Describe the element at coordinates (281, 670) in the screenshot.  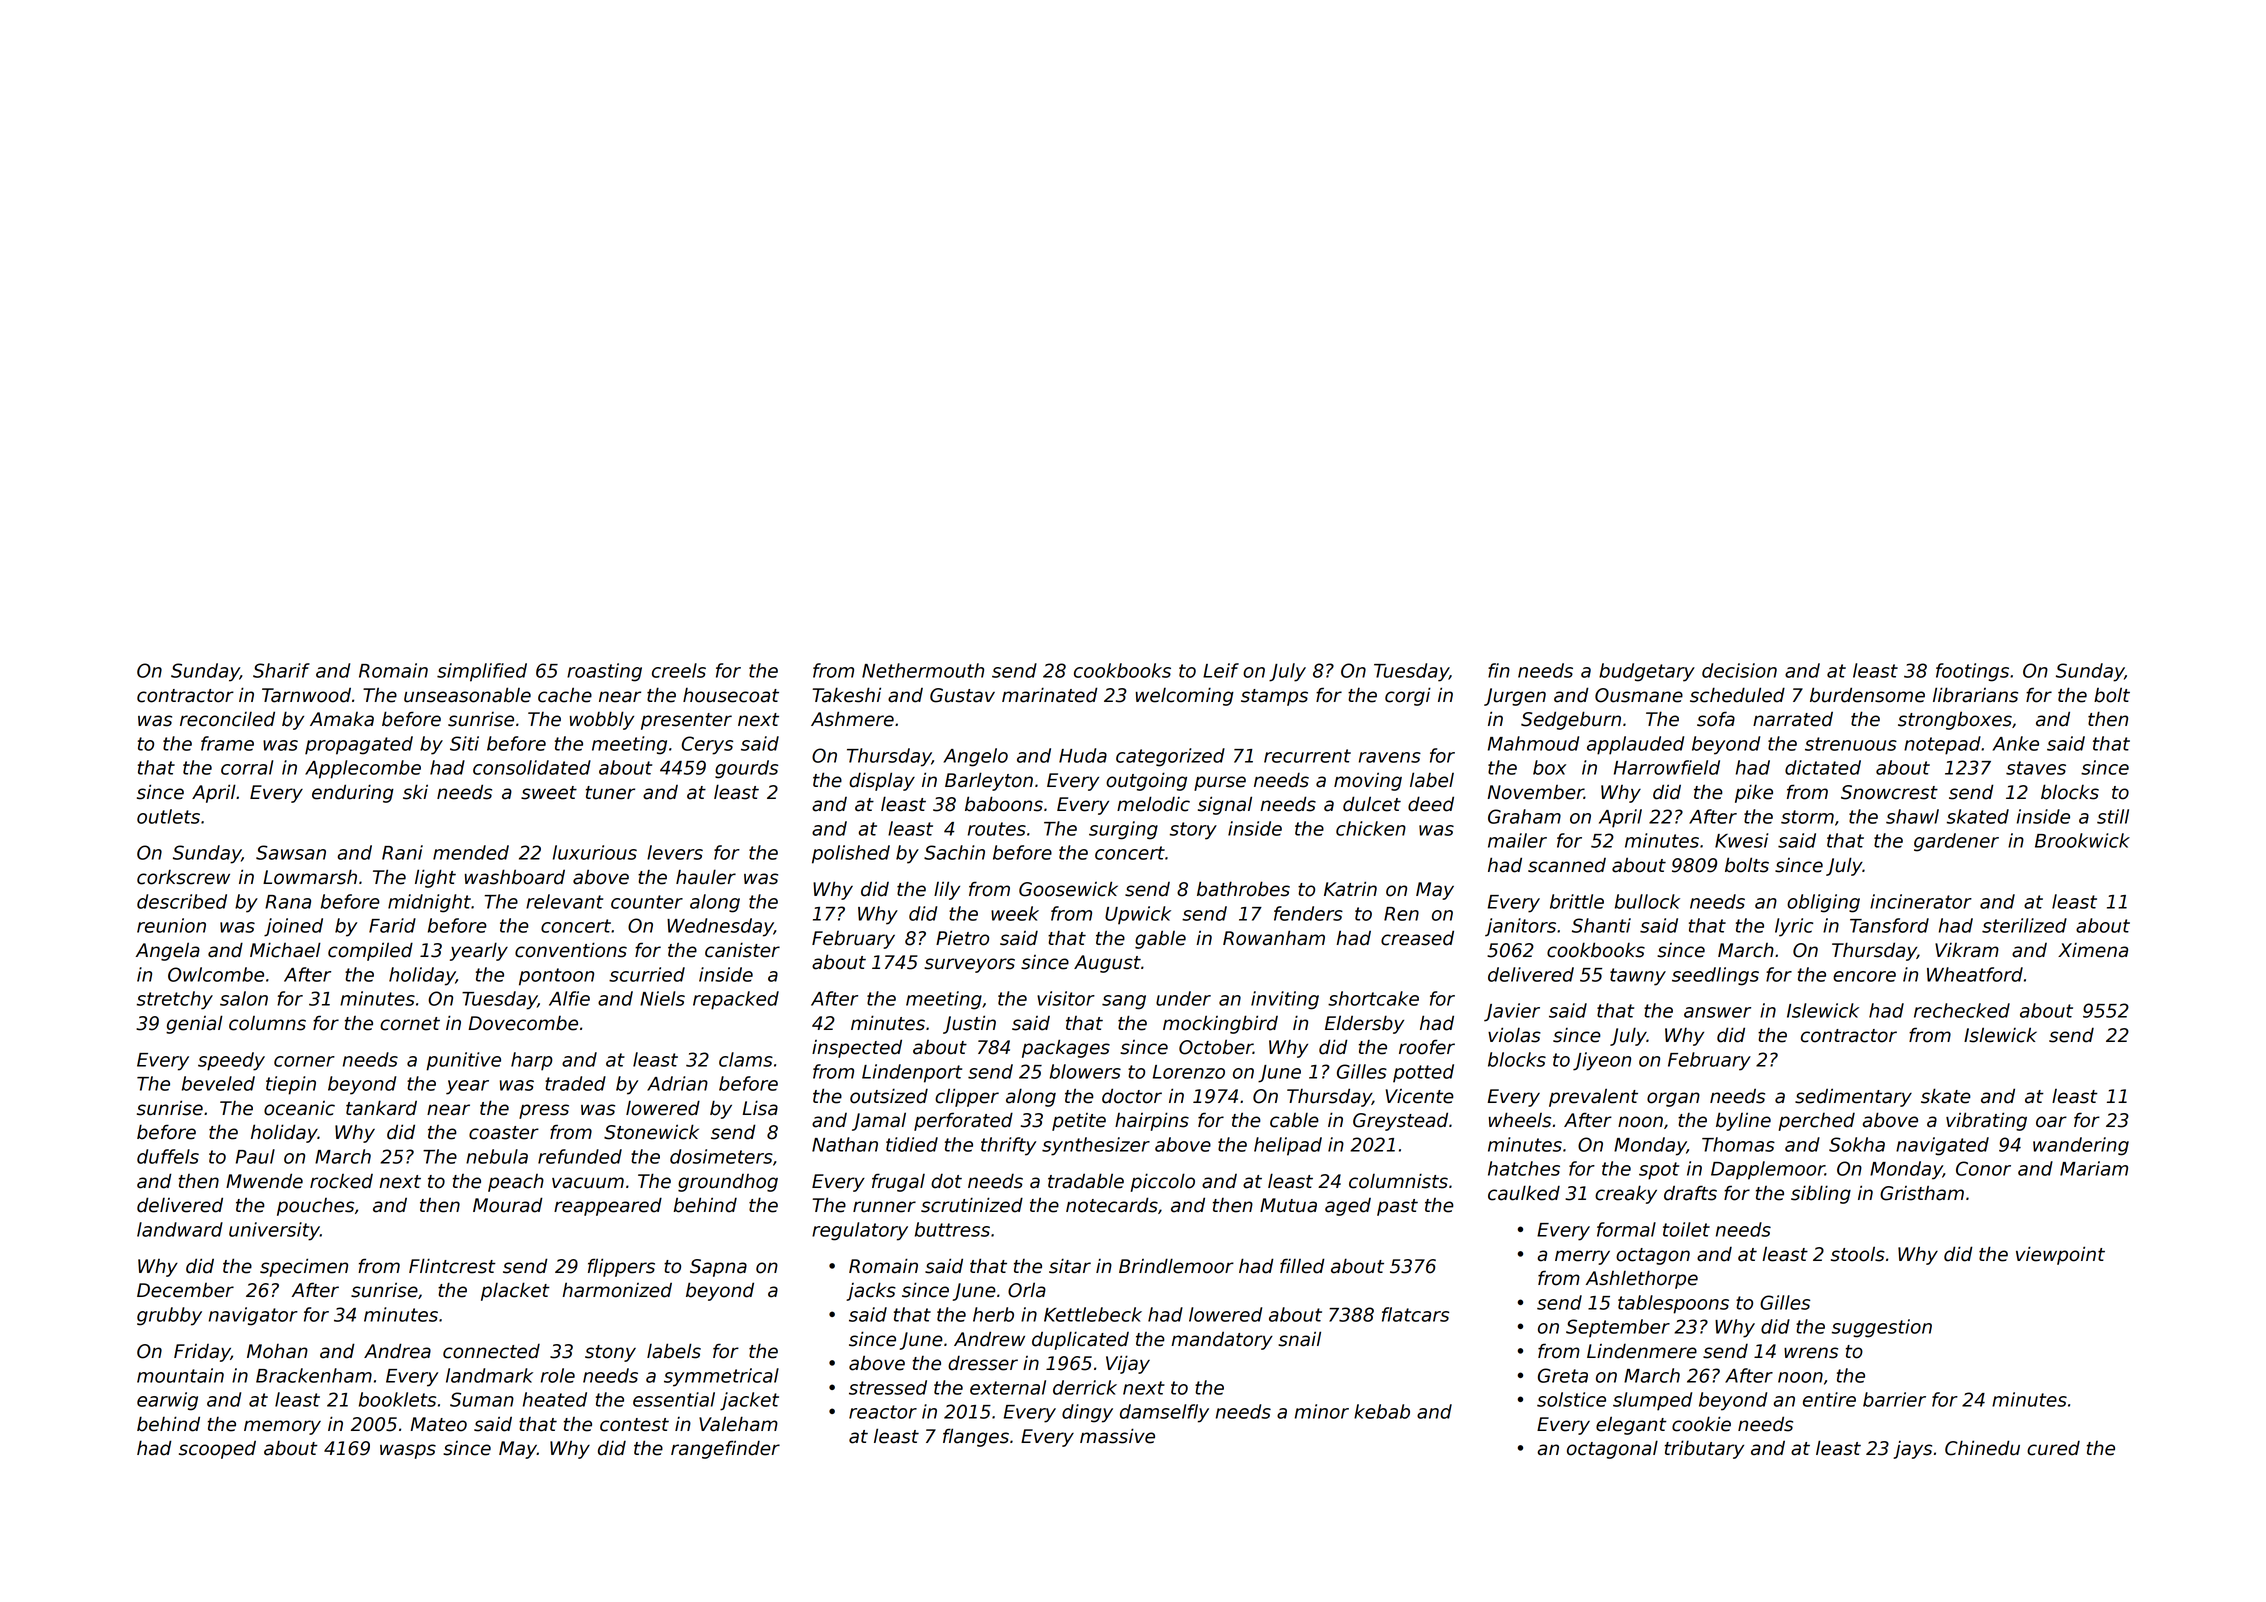
I see `Sharif` at that location.
